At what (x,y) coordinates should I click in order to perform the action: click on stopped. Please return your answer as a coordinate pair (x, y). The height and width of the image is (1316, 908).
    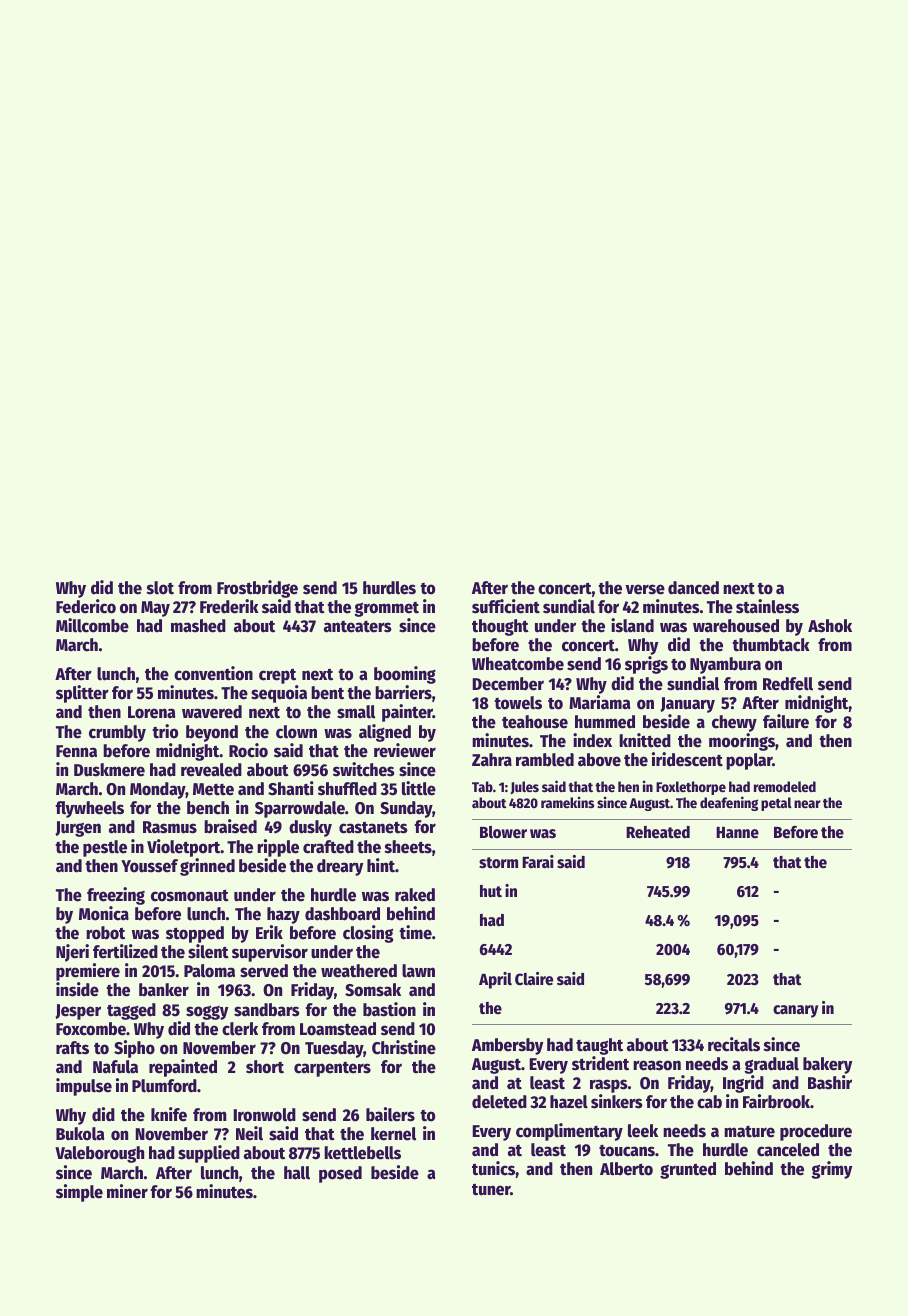
    Looking at the image, I should click on (195, 934).
